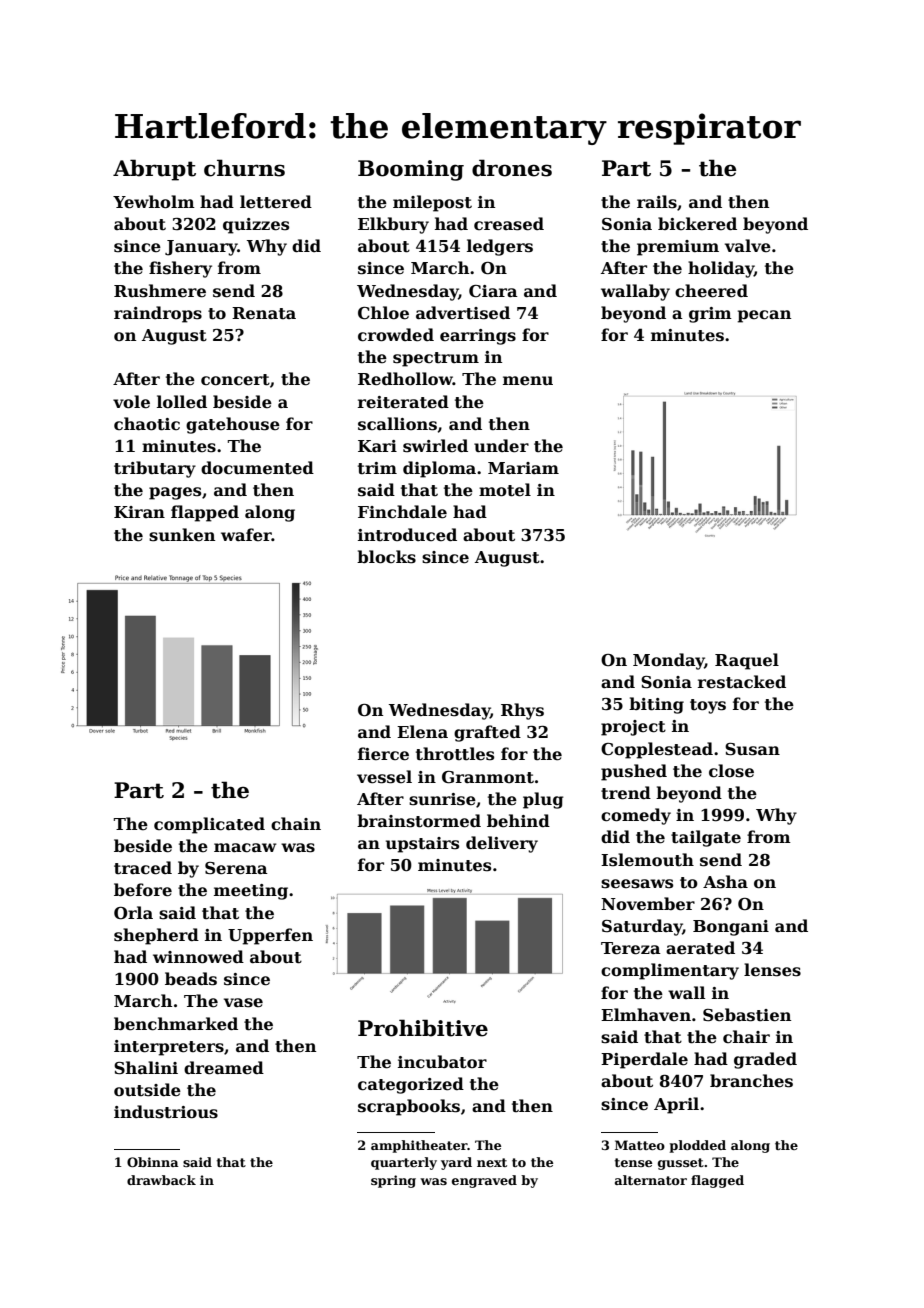 This screenshot has width=924, height=1308. Describe the element at coordinates (276, 202) in the screenshot. I see `lettered` at that location.
